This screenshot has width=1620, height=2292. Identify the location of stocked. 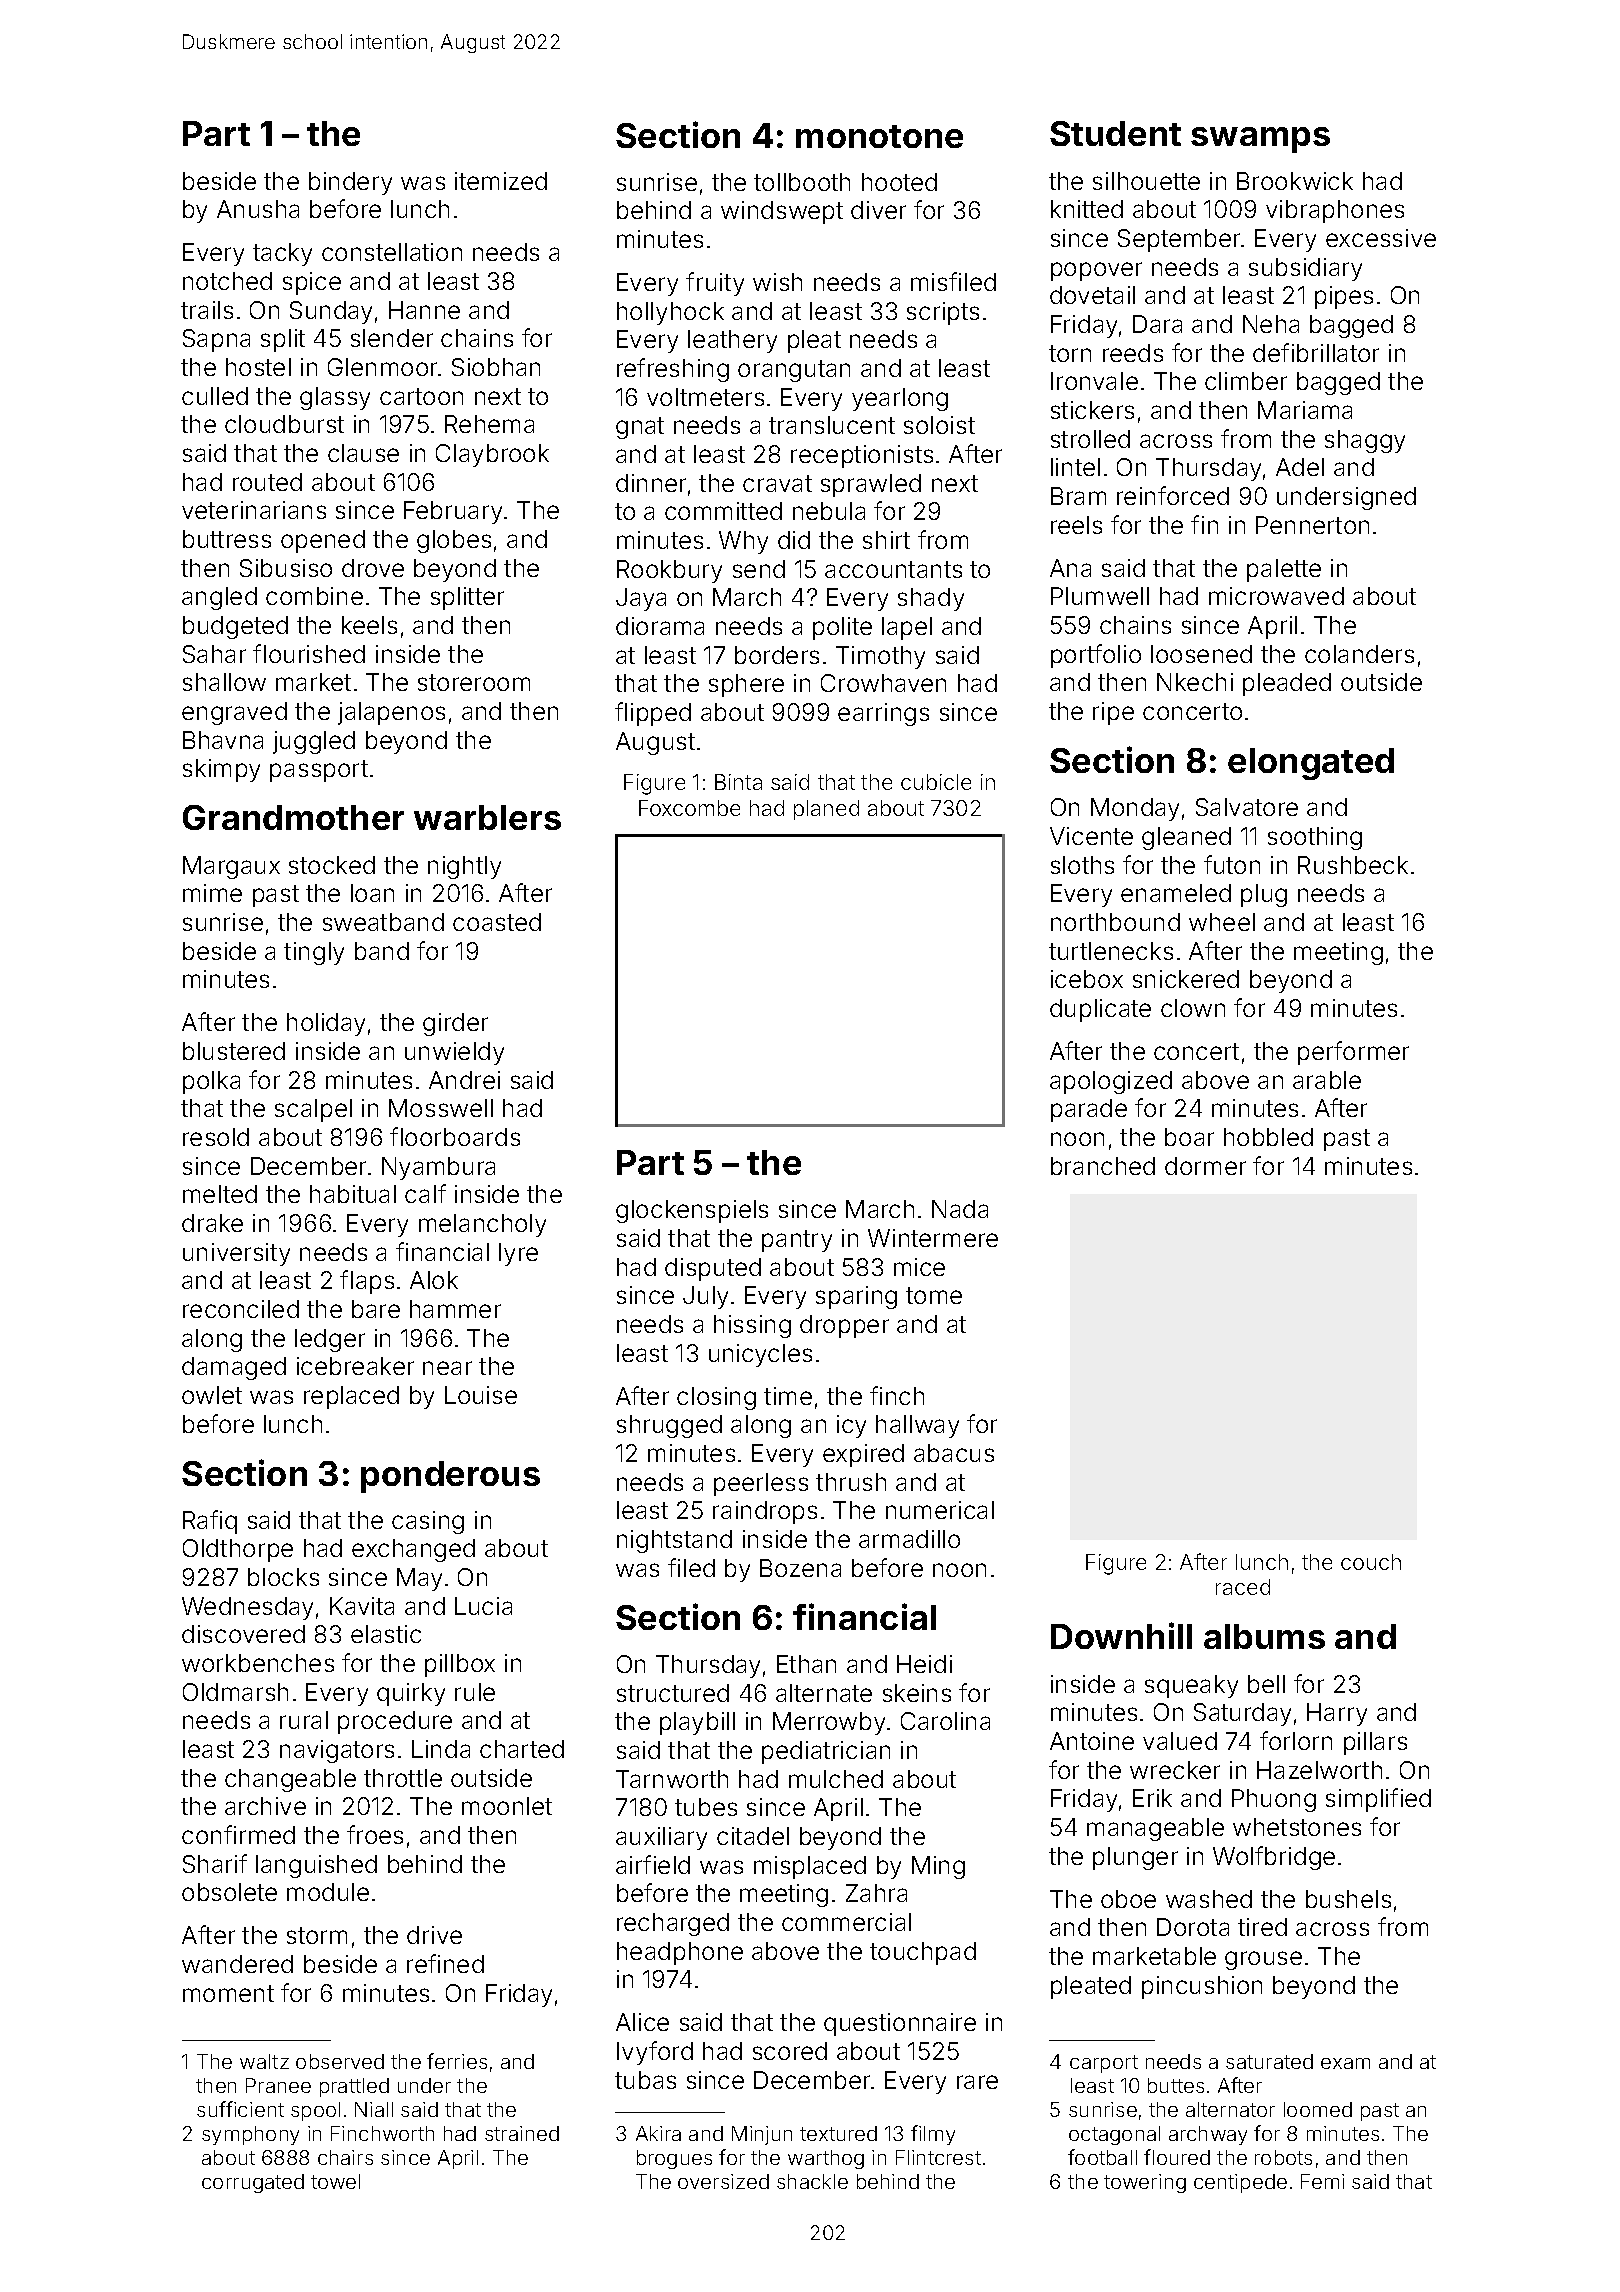
(332, 865).
